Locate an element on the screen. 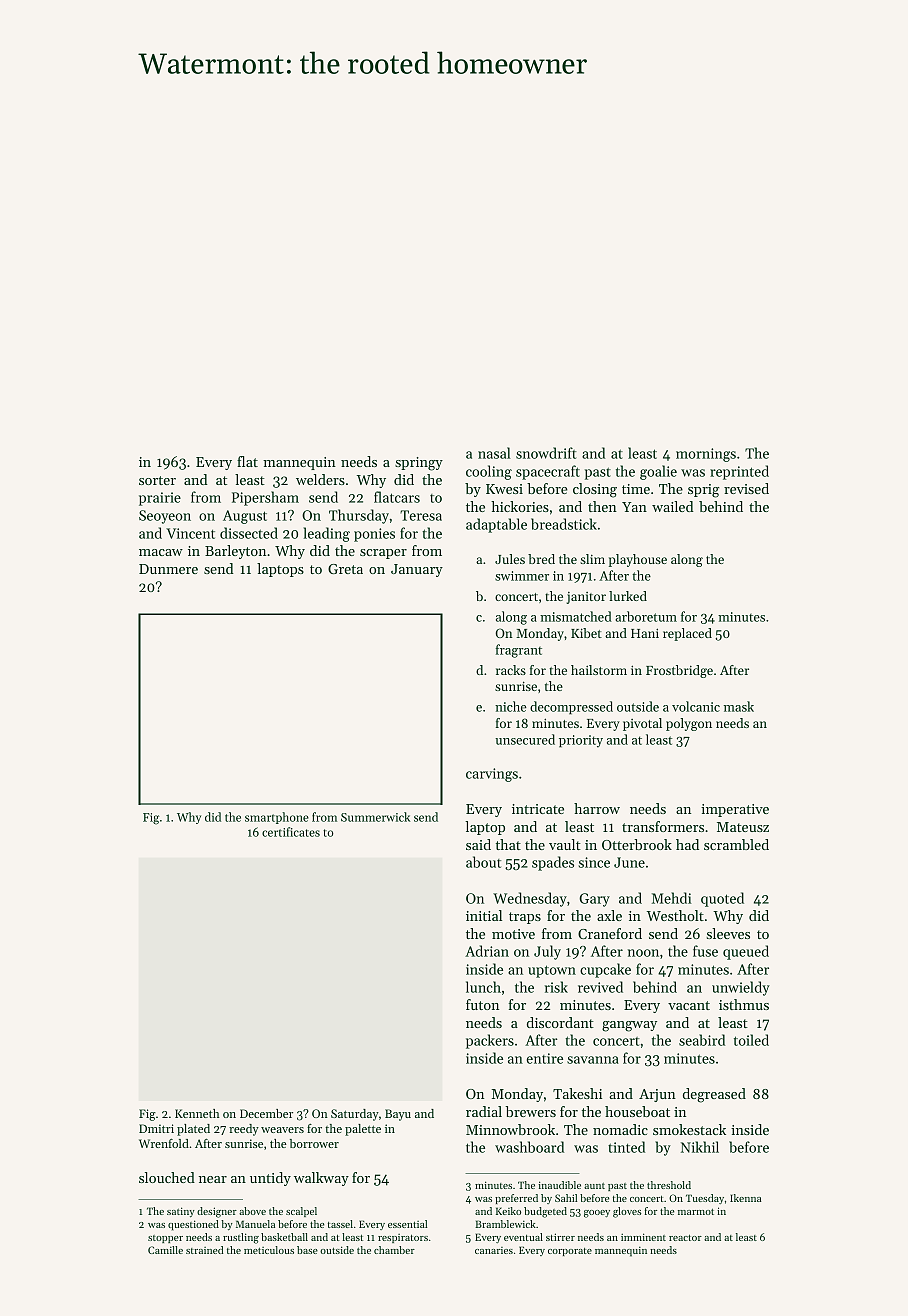 The height and width of the screenshot is (1316, 908). mask is located at coordinates (739, 706).
